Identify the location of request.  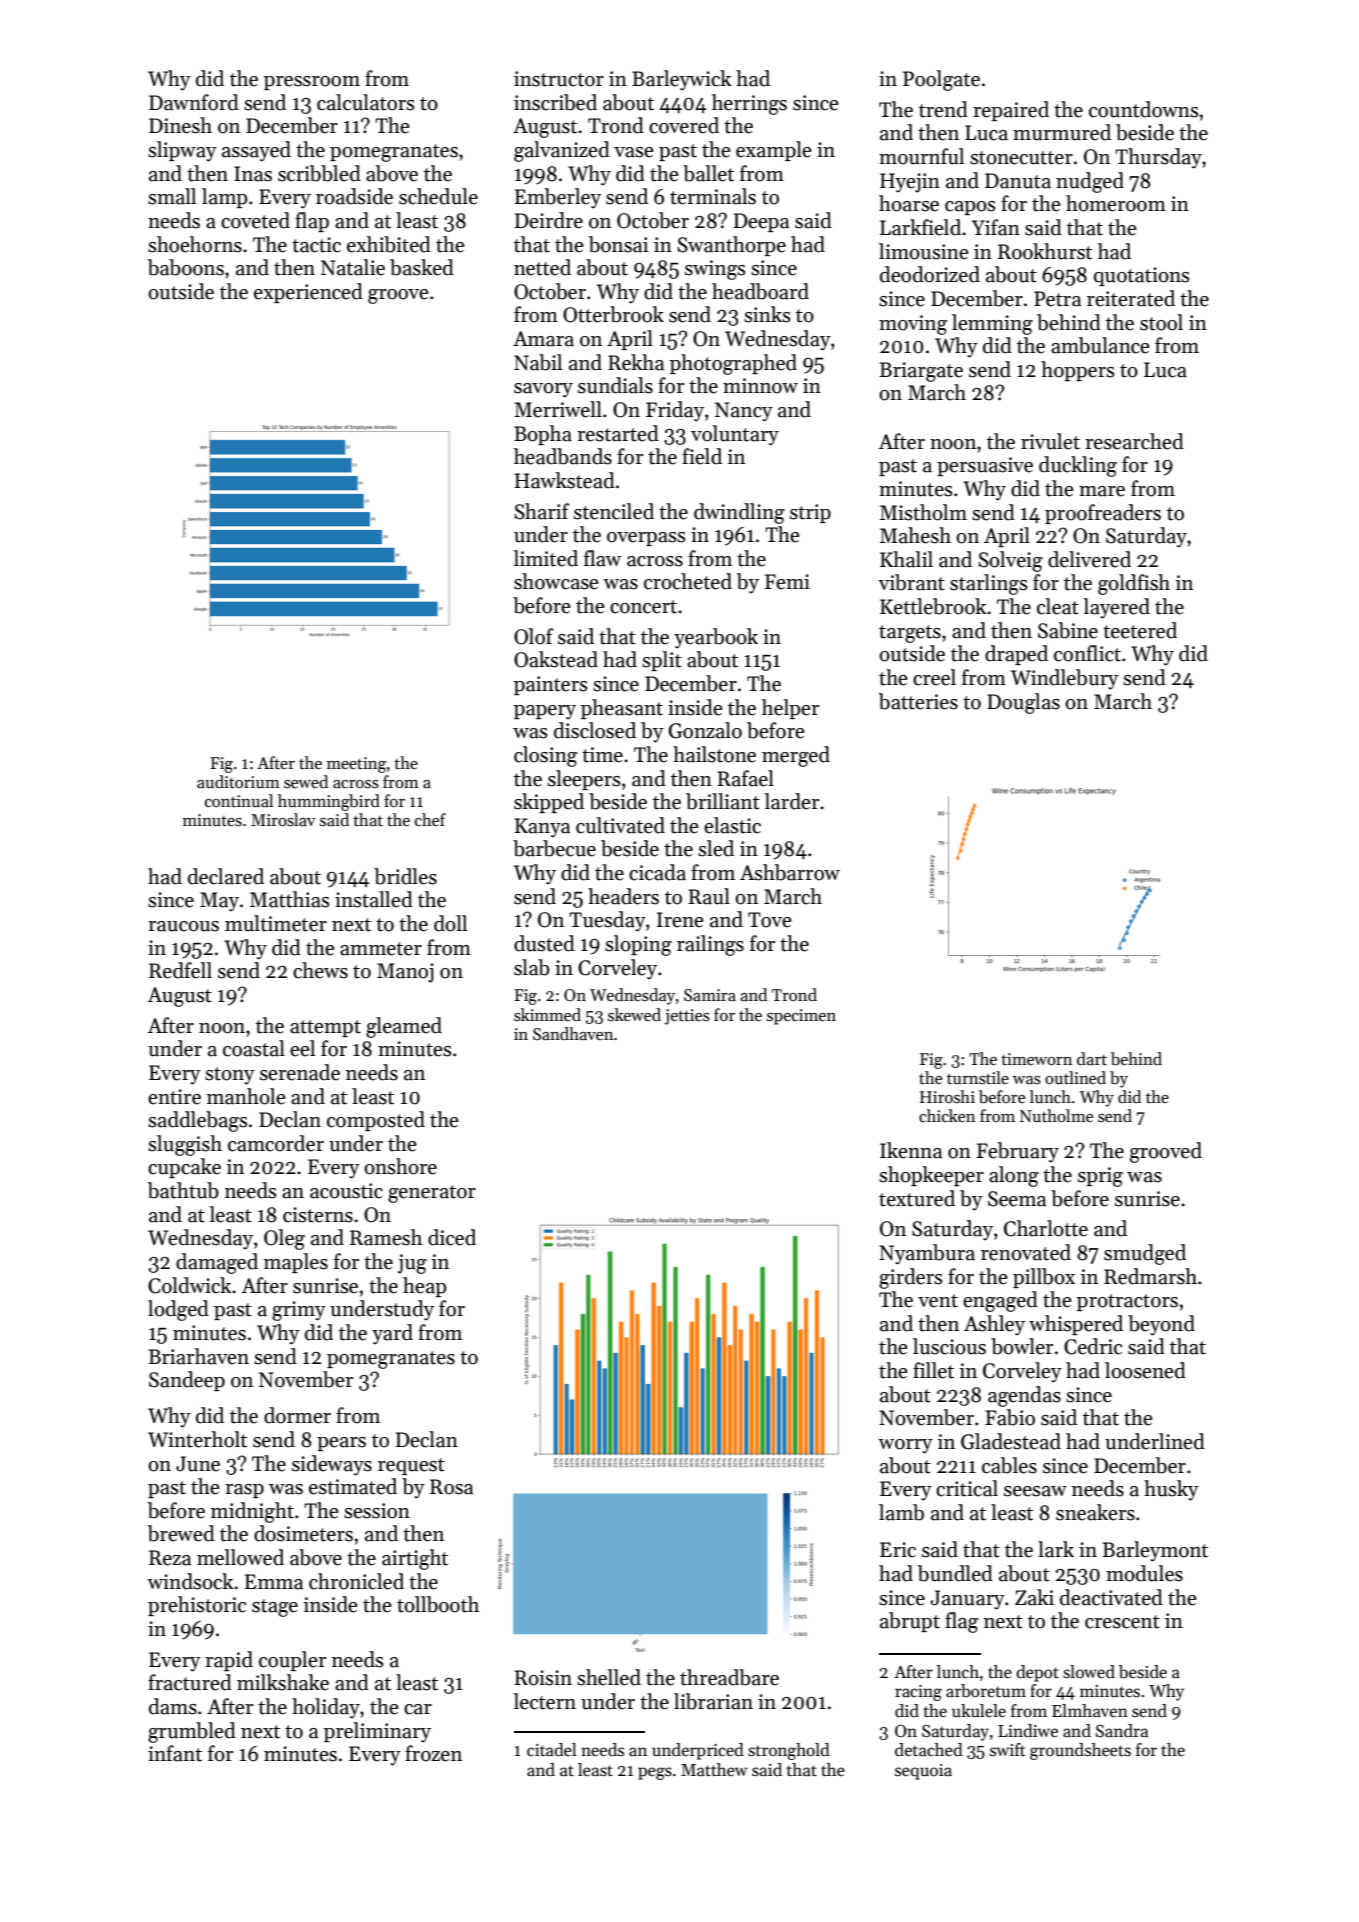
(411, 1466).
